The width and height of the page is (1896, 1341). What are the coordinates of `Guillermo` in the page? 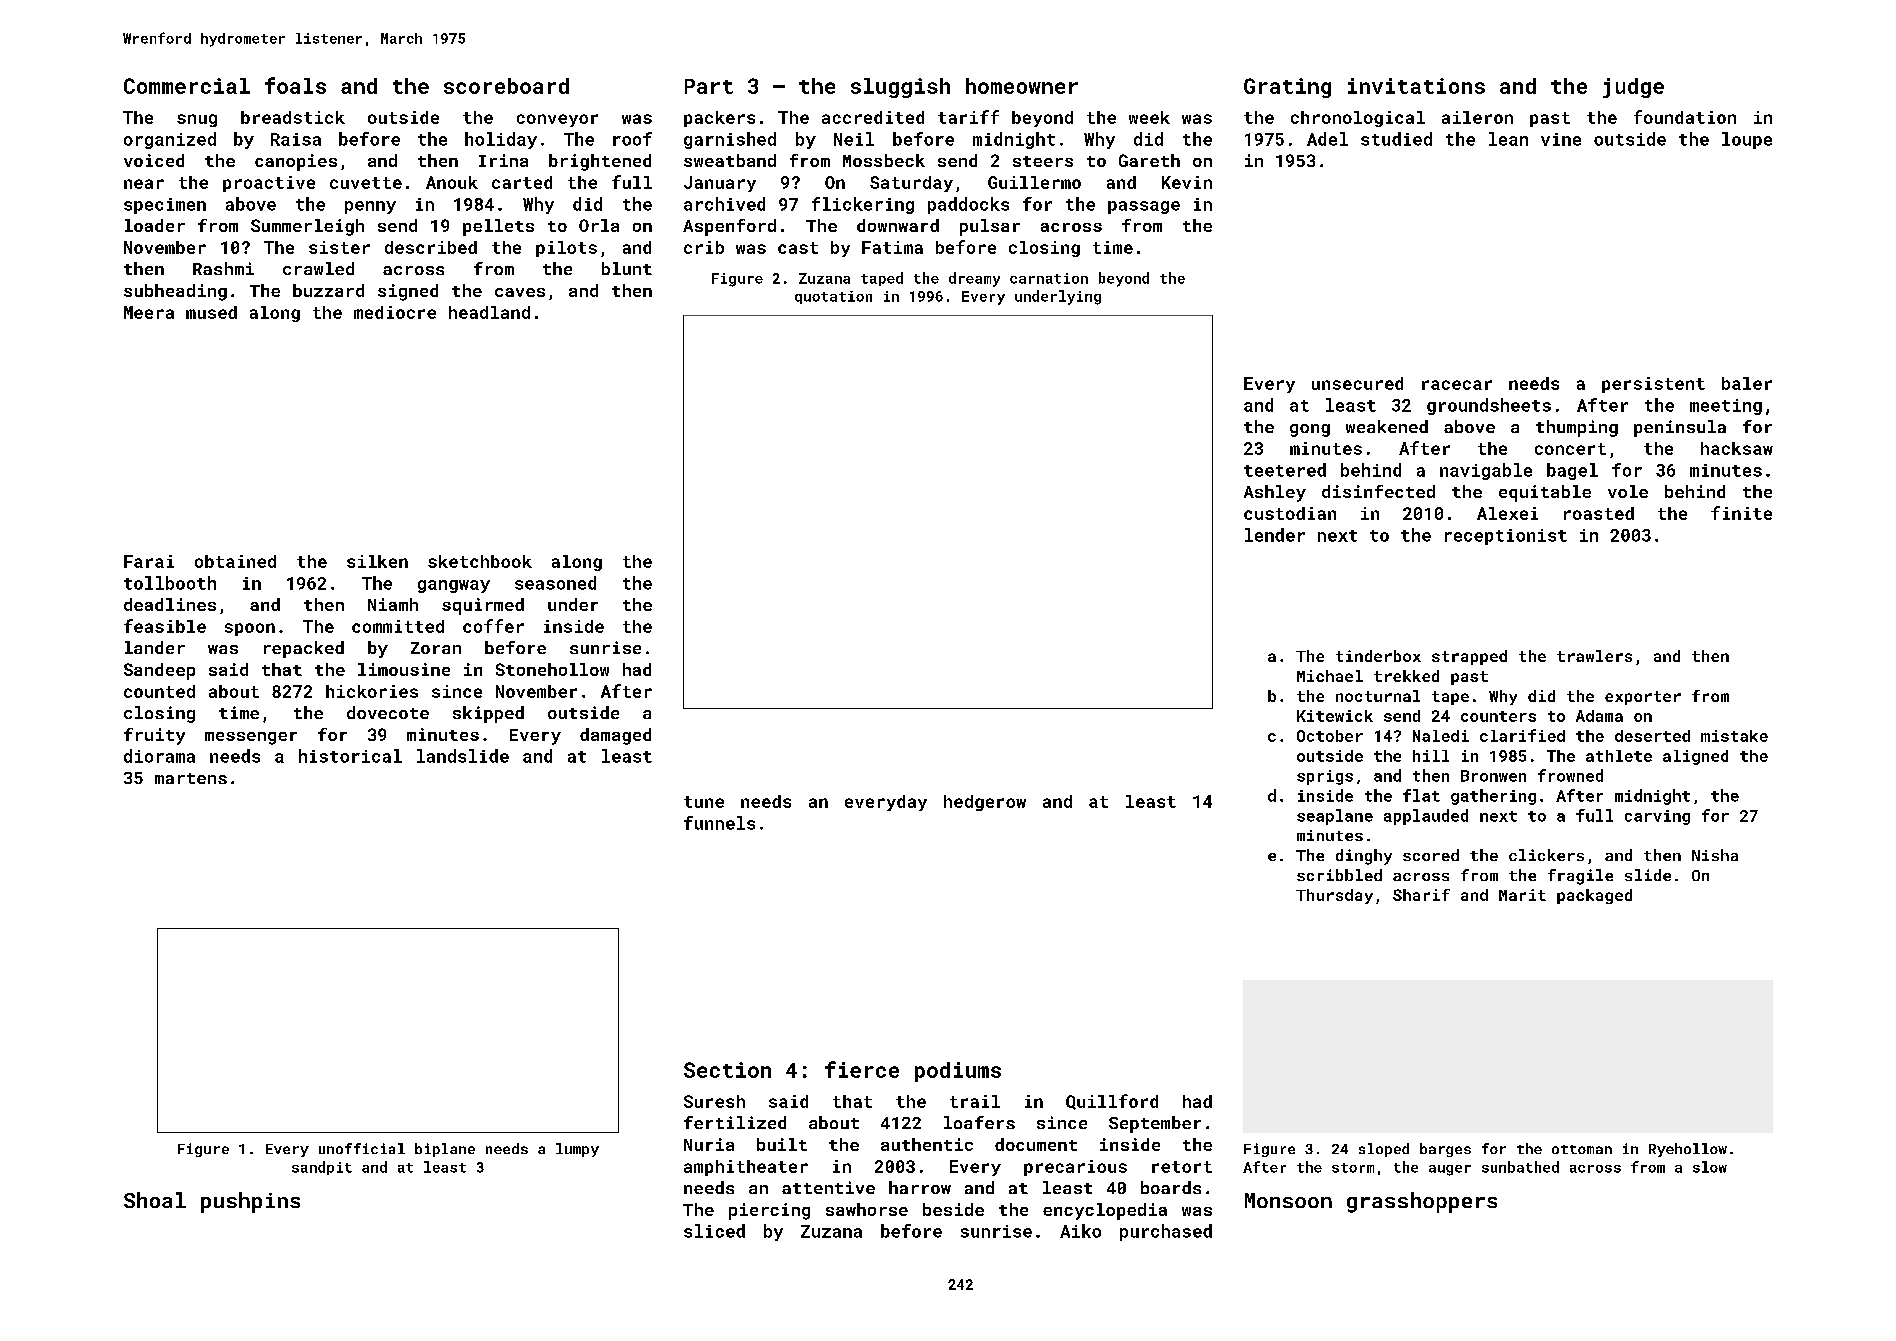 It's located at (1034, 182).
